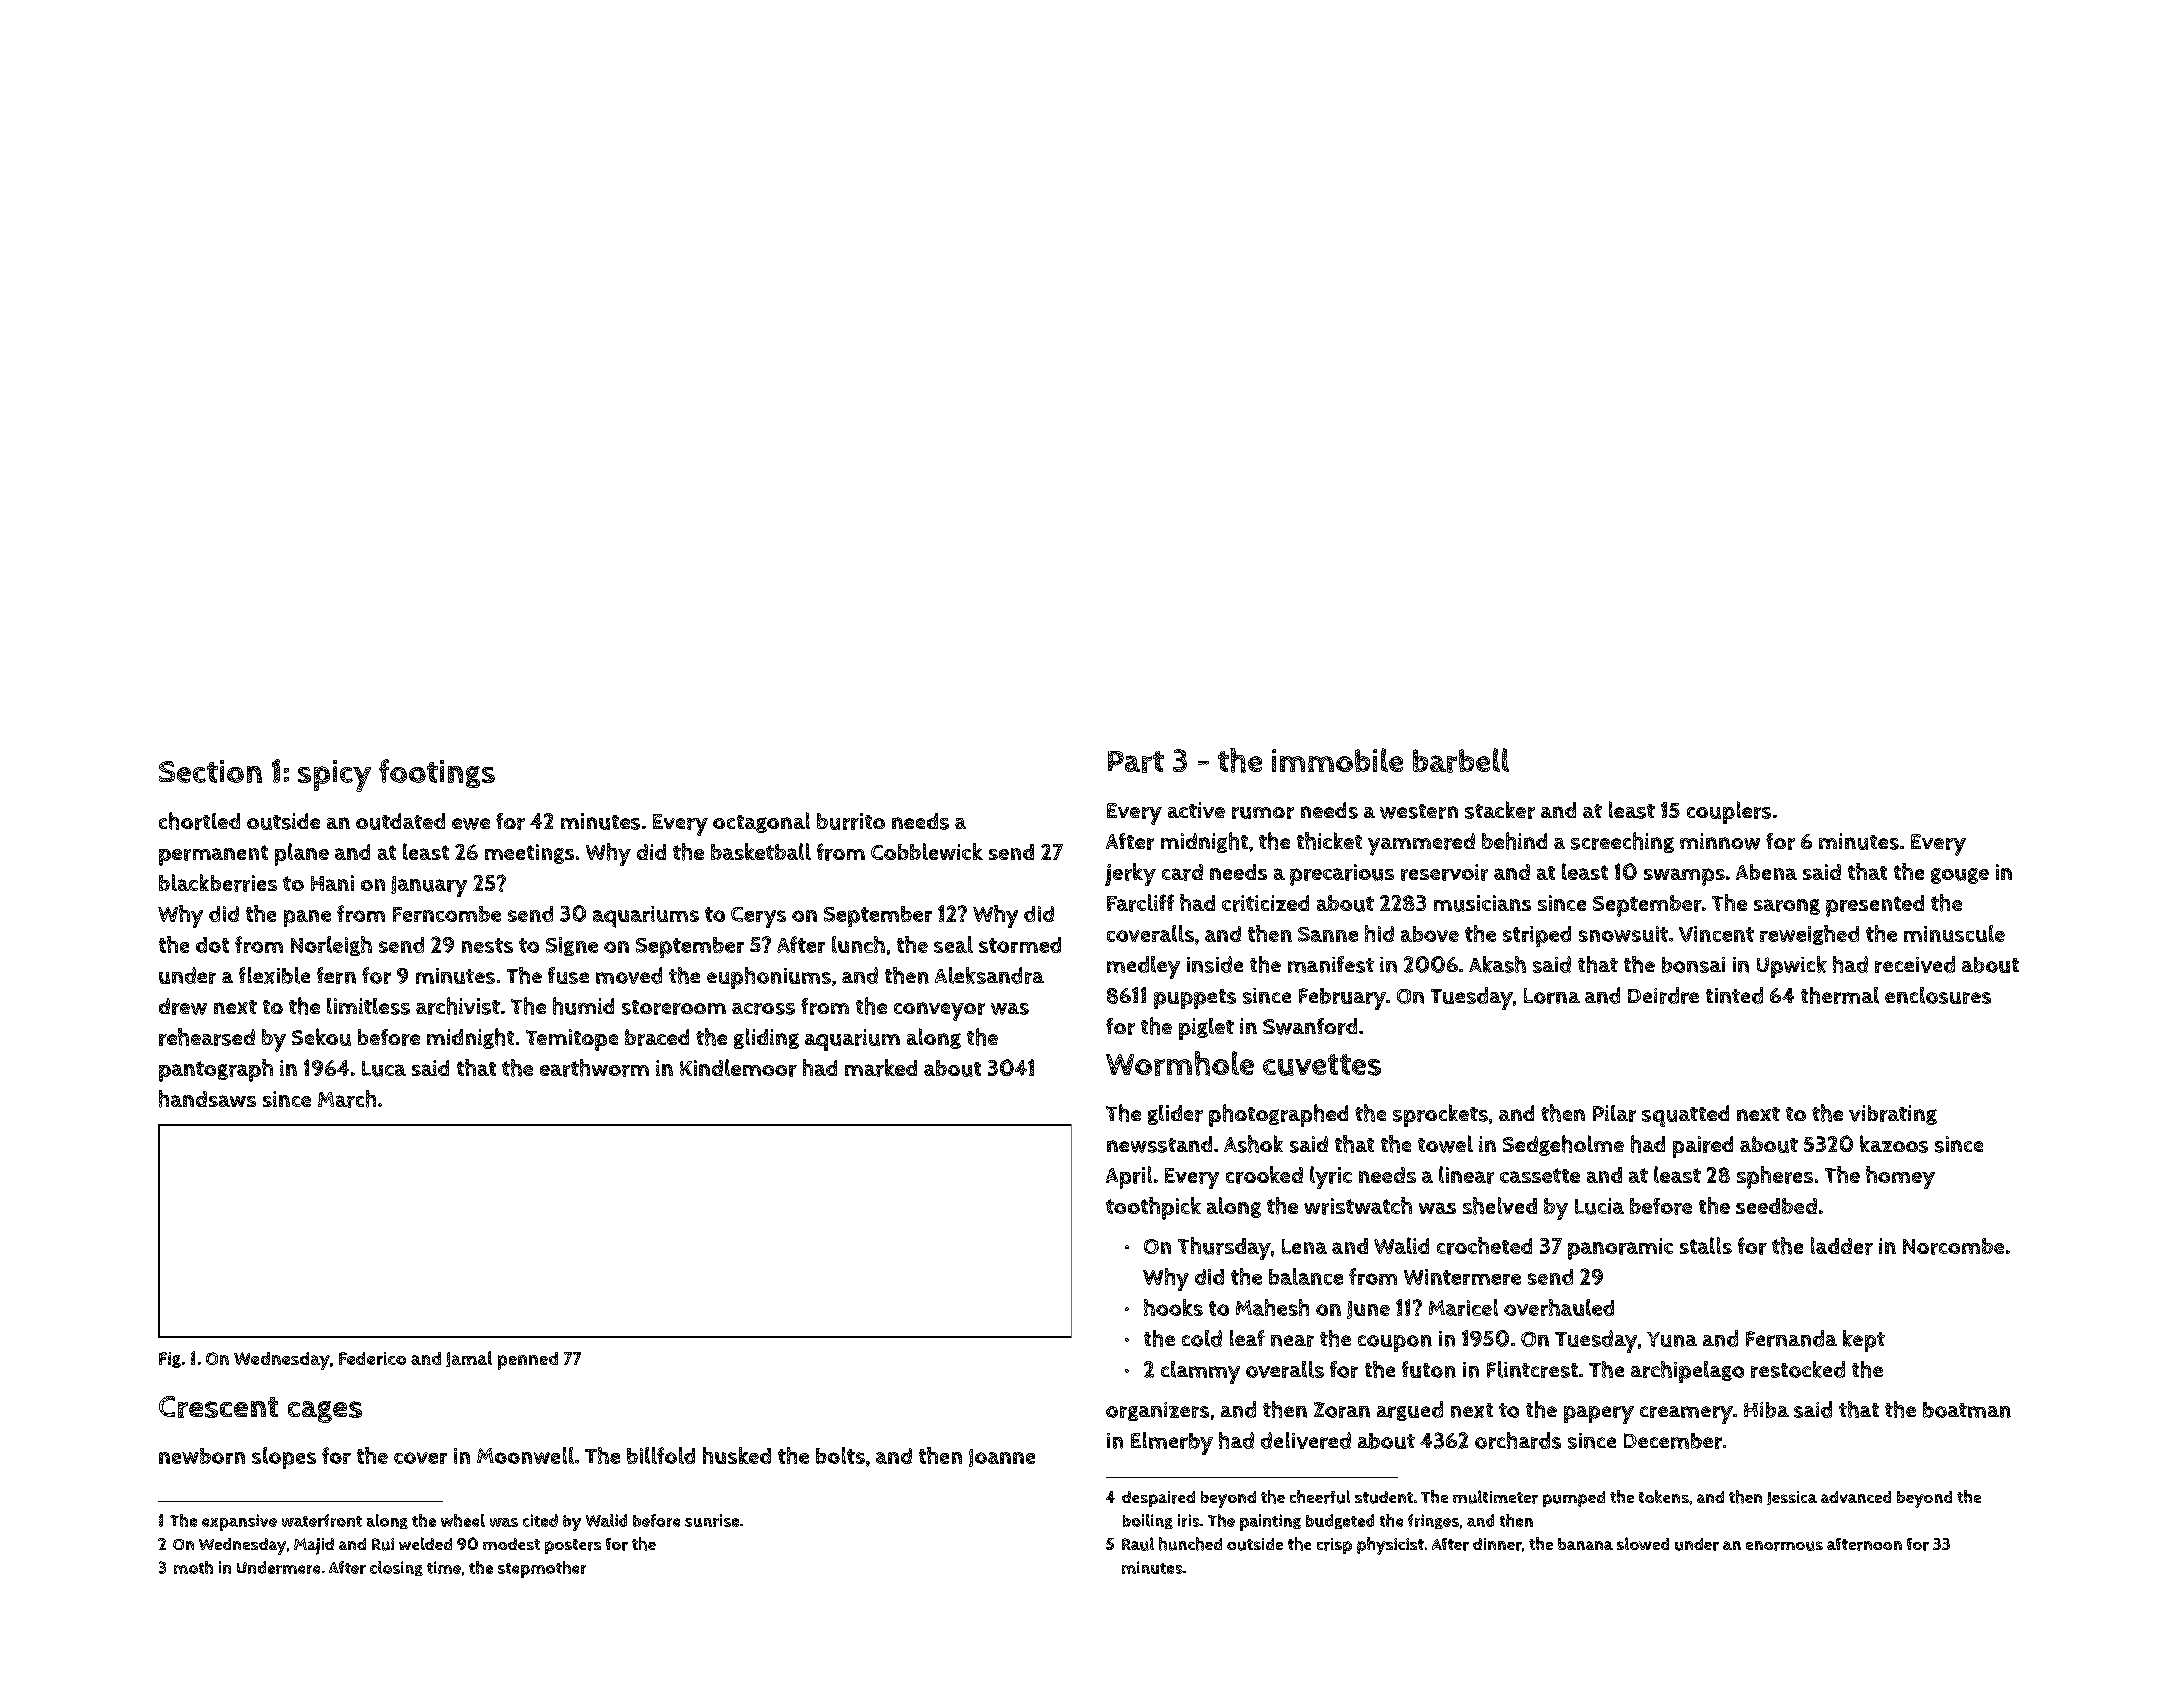  What do you see at coordinates (1322, 1065) in the image?
I see `cuvettes` at bounding box center [1322, 1065].
